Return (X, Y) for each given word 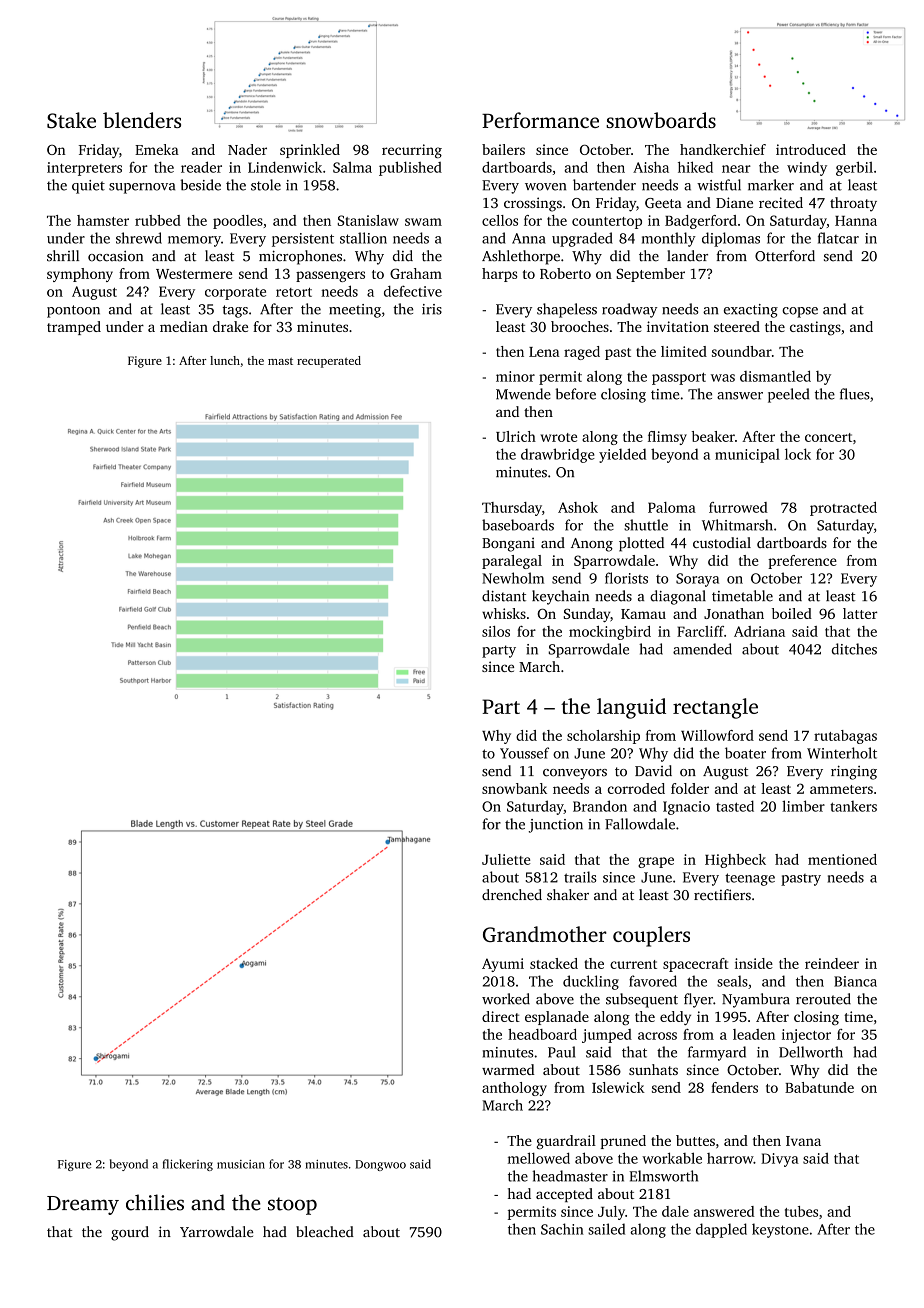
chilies (155, 1202)
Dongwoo (380, 1165)
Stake (71, 120)
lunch (225, 360)
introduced (811, 149)
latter (860, 613)
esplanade (557, 1018)
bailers (503, 149)
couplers (651, 936)
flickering (188, 1165)
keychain (560, 597)
